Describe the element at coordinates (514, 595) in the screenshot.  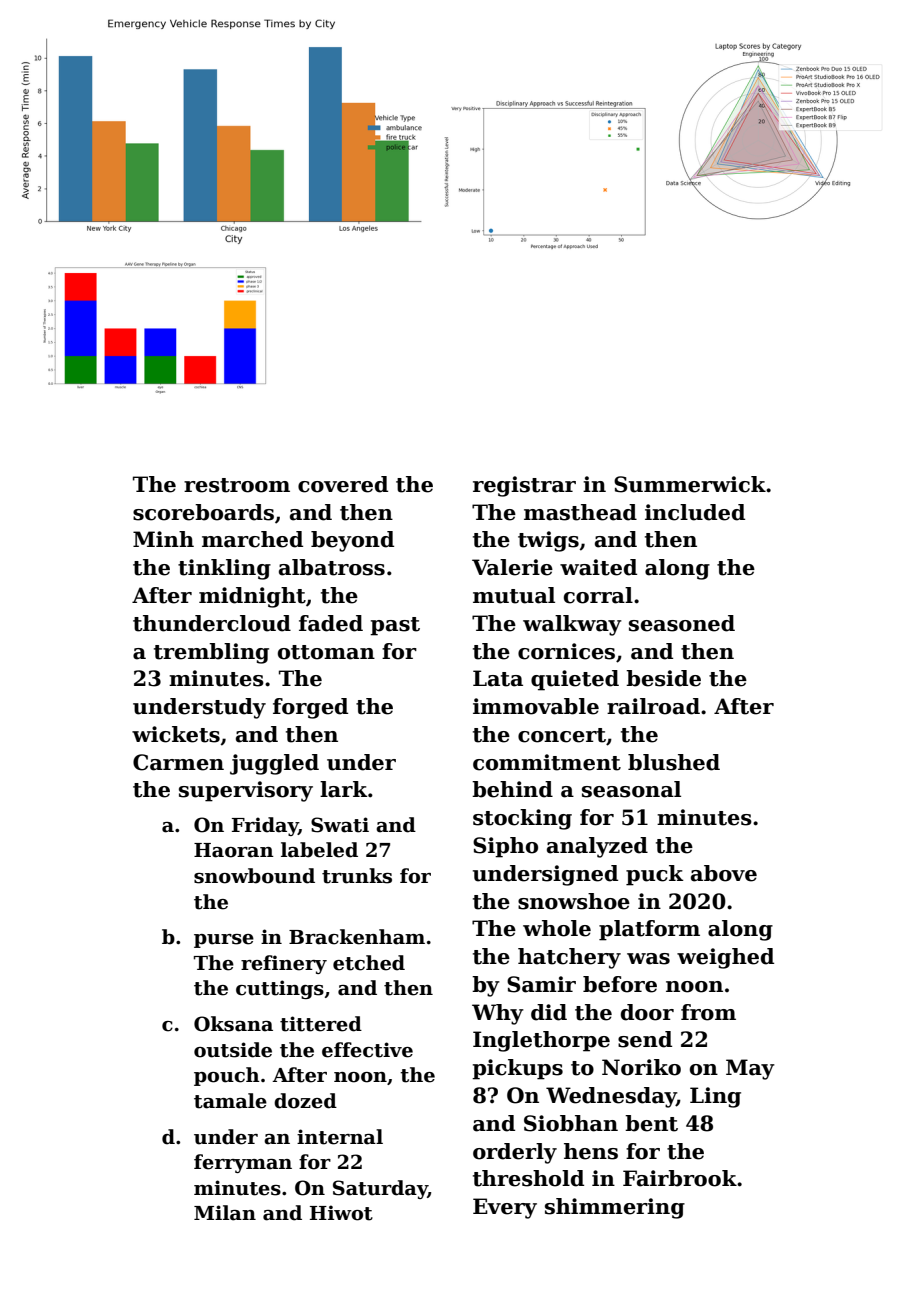
I see `mutual` at that location.
